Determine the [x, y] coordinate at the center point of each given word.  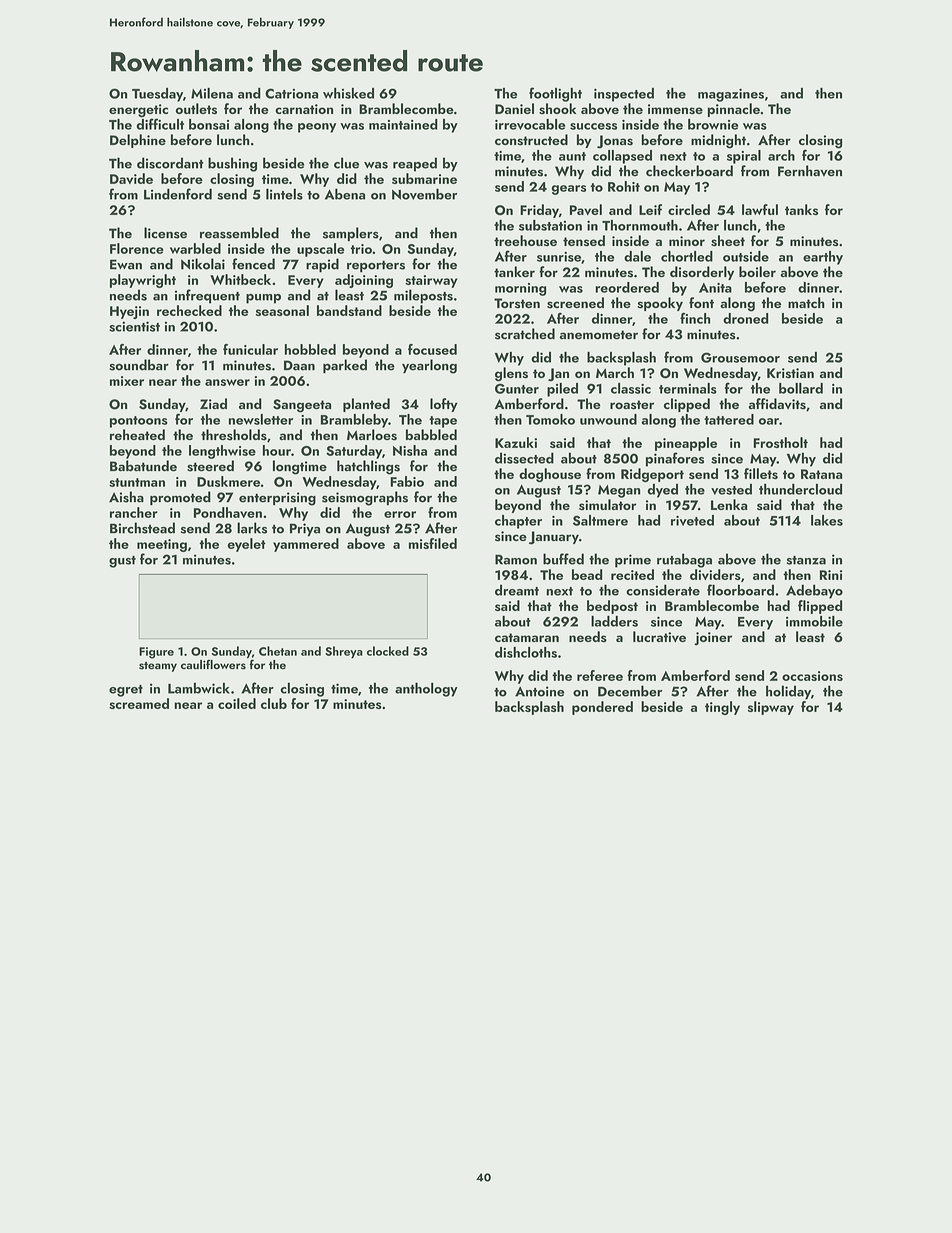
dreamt [517, 590]
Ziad [213, 403]
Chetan [278, 651]
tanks [801, 209]
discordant [170, 163]
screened [575, 303]
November [424, 194]
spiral [744, 157]
